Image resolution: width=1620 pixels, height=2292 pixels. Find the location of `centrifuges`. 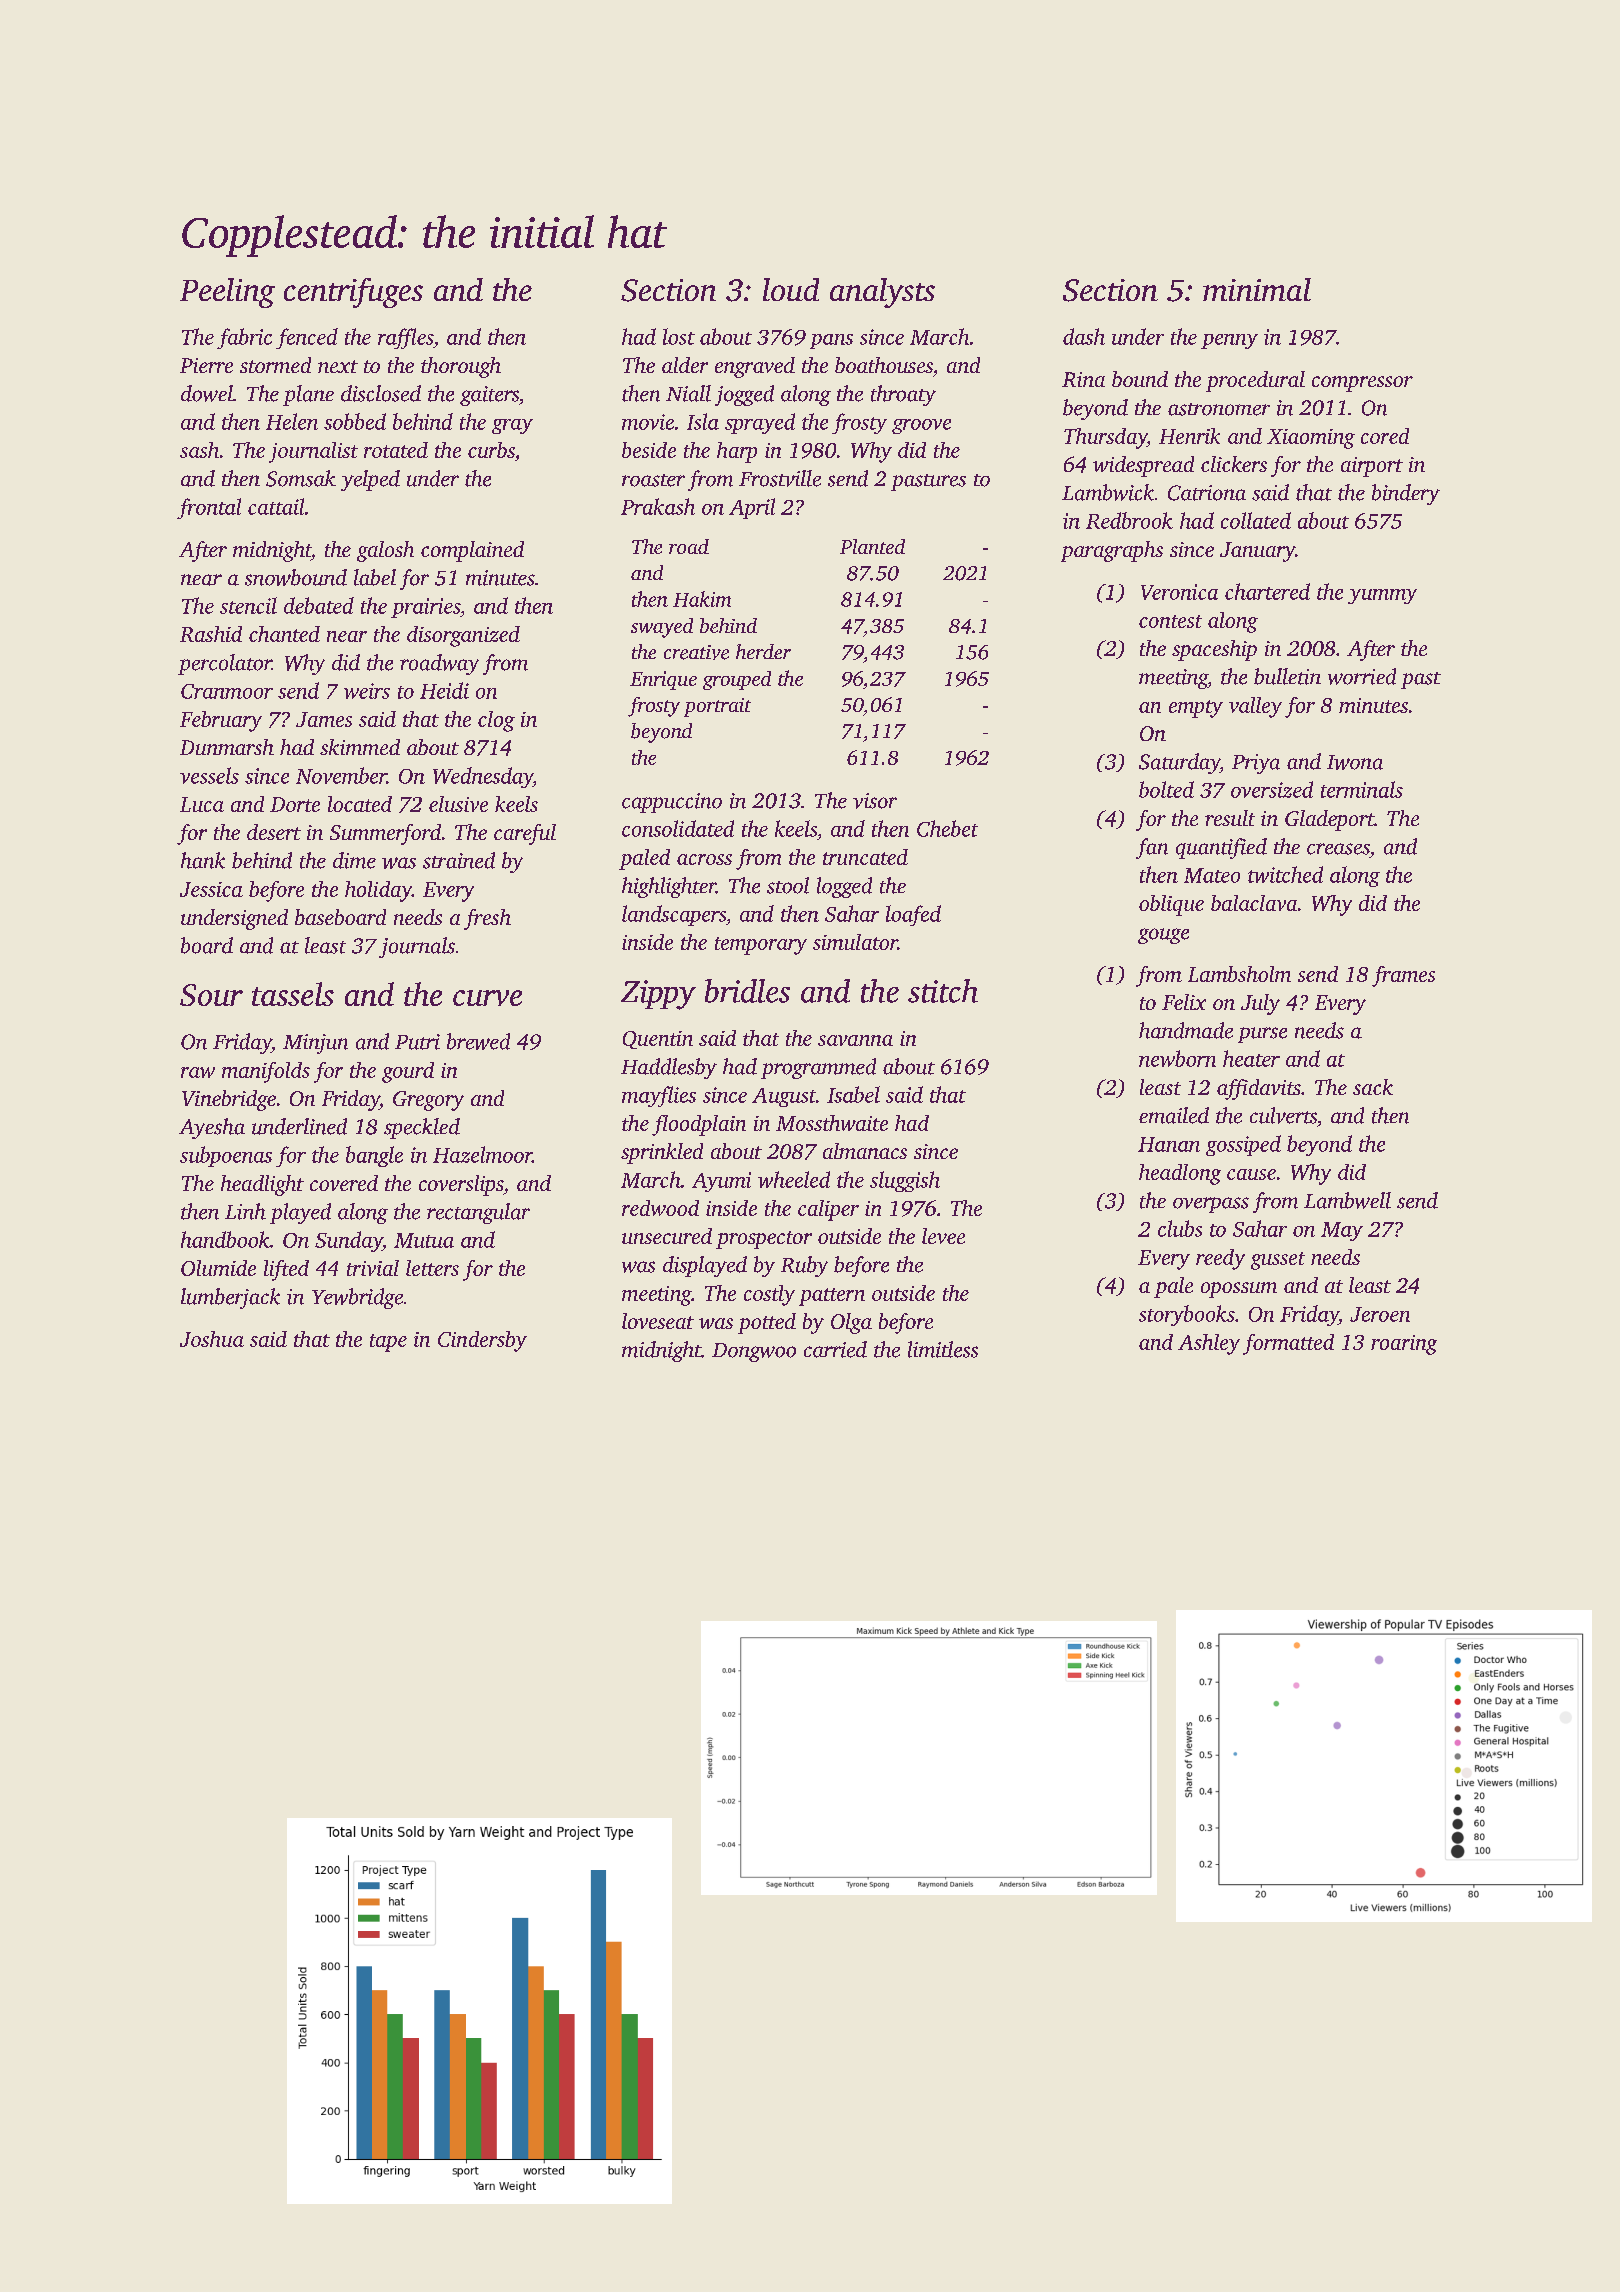

centrifuges is located at coordinates (353, 293).
